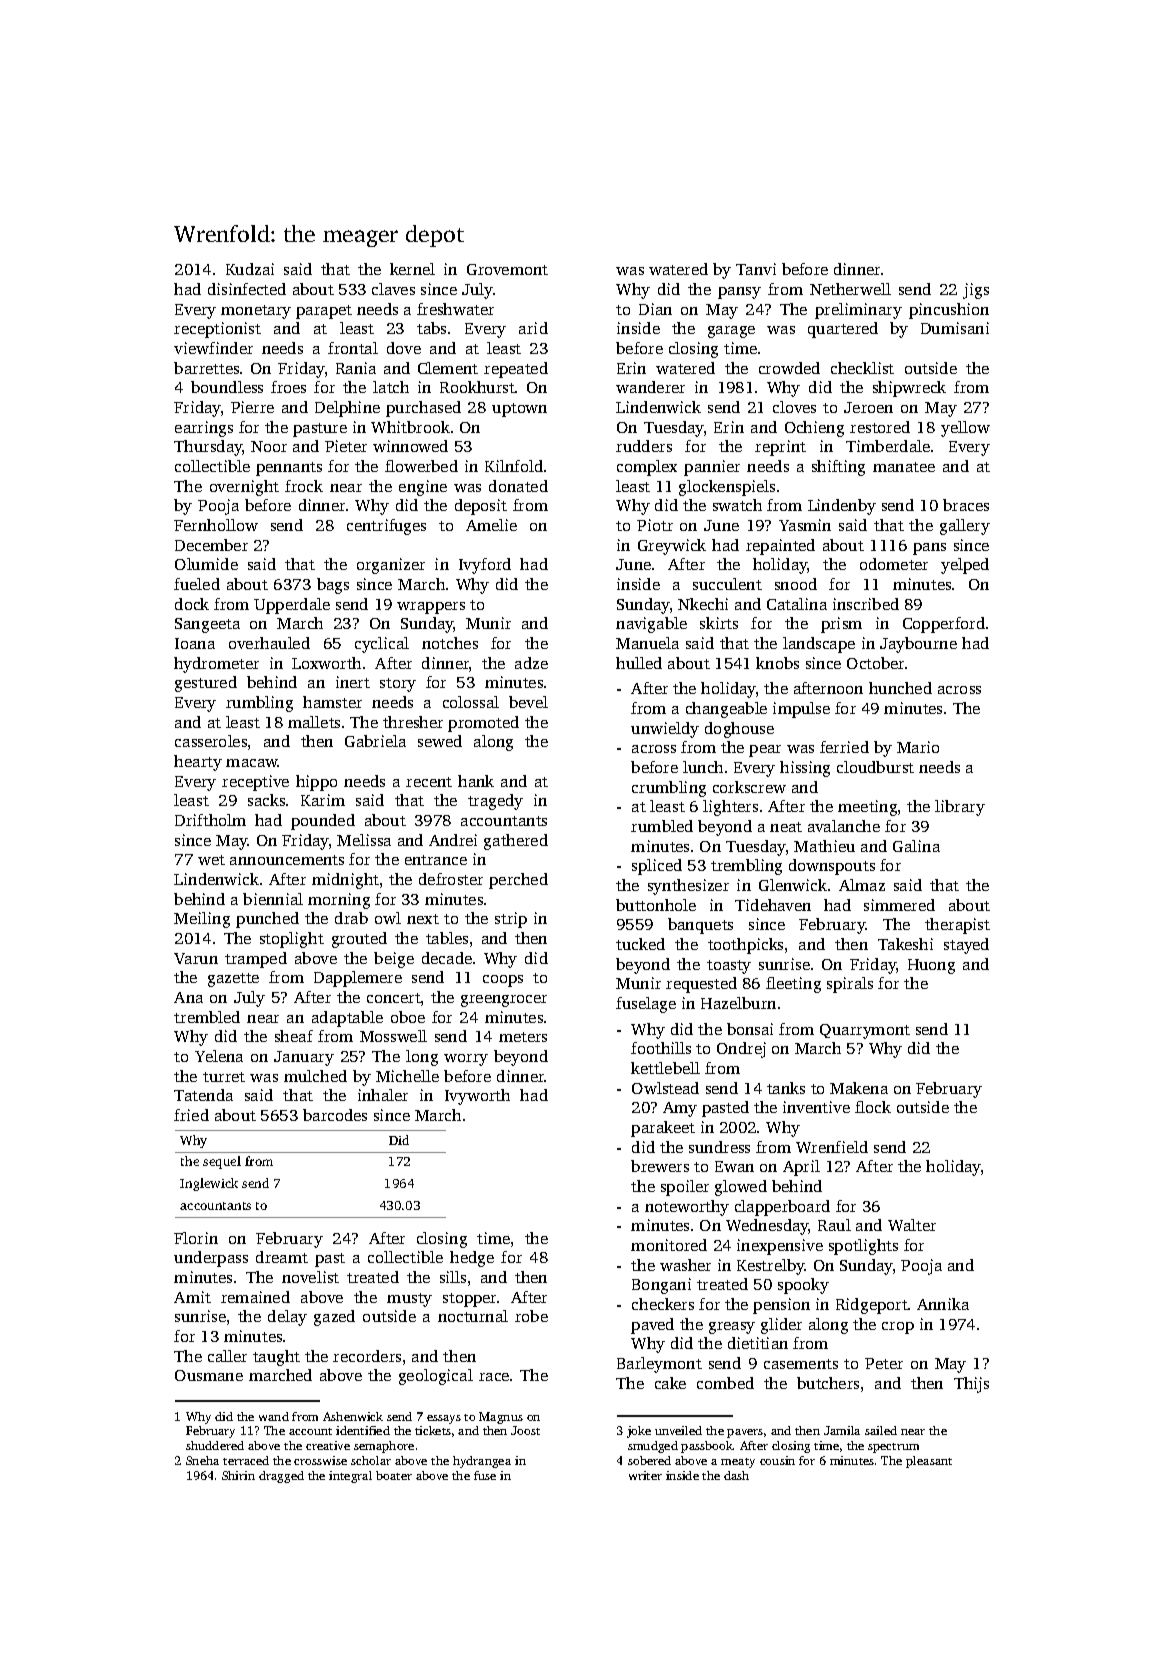 The width and height of the screenshot is (1165, 1654). Describe the element at coordinates (211, 741) in the screenshot. I see `casseroles` at that location.
